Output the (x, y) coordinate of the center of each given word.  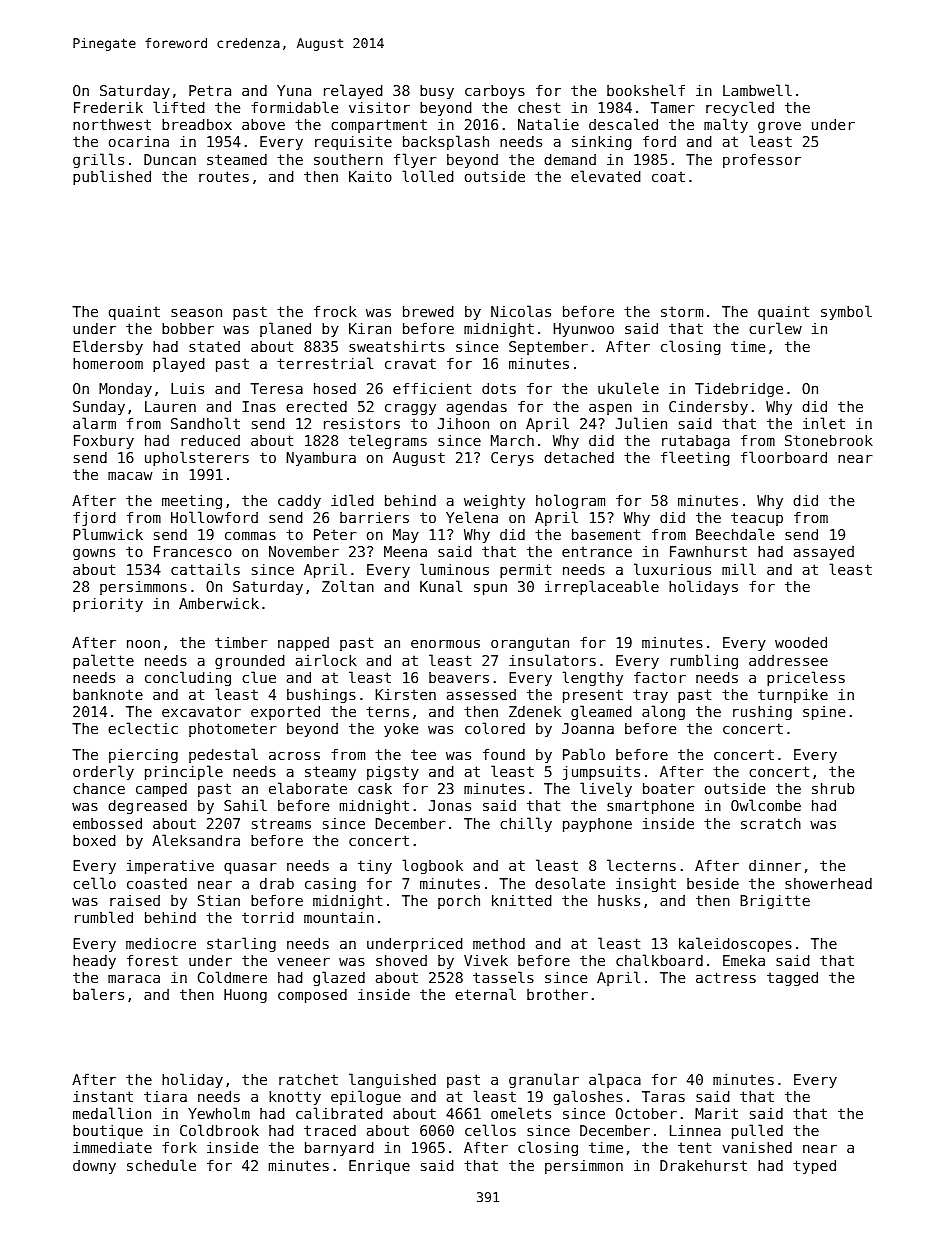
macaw (130, 476)
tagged (792, 979)
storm (682, 311)
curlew (775, 328)
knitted (522, 900)
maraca (134, 978)
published (112, 177)
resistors (362, 423)
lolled (428, 176)
